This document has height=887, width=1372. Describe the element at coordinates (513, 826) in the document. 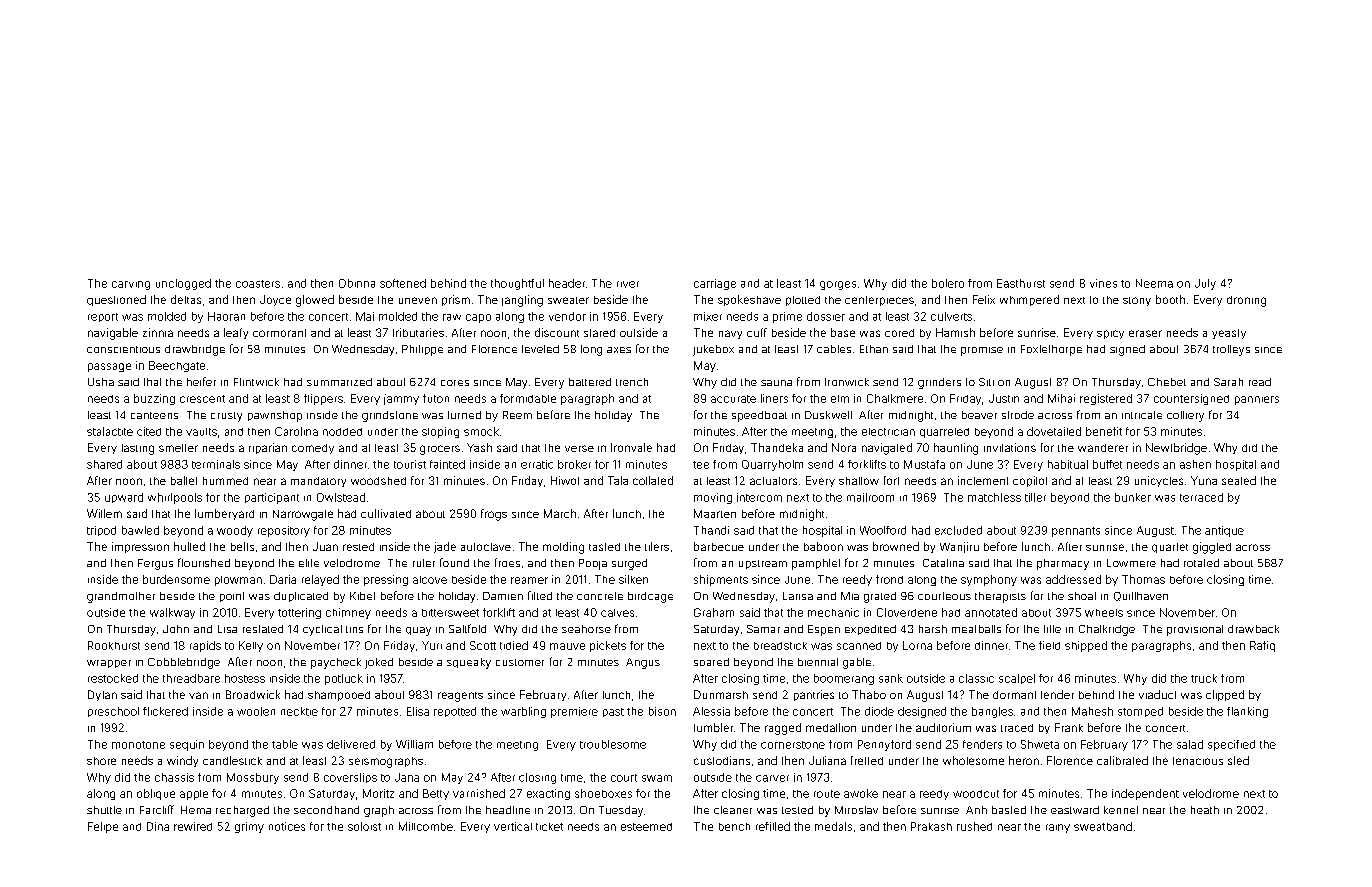

I see `vertical` at that location.
